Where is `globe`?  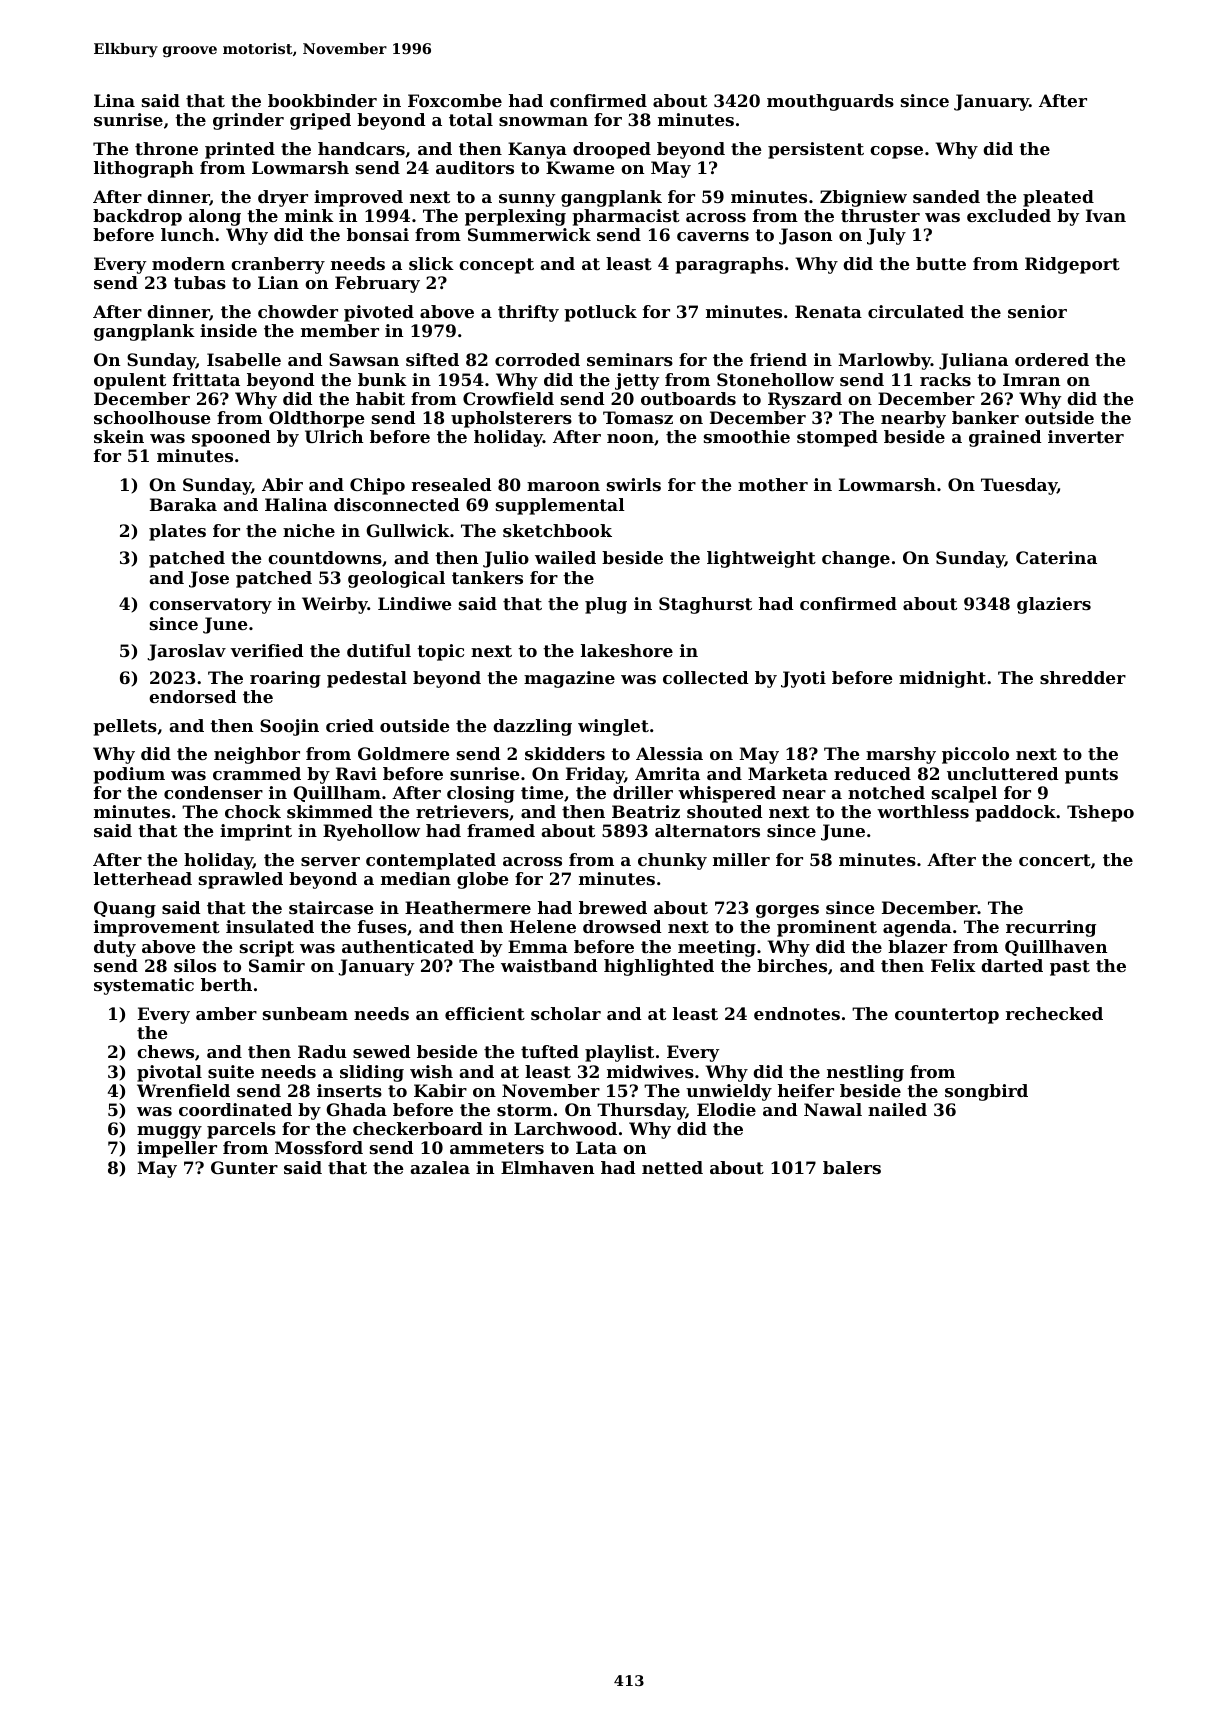 globe is located at coordinates (483, 880).
